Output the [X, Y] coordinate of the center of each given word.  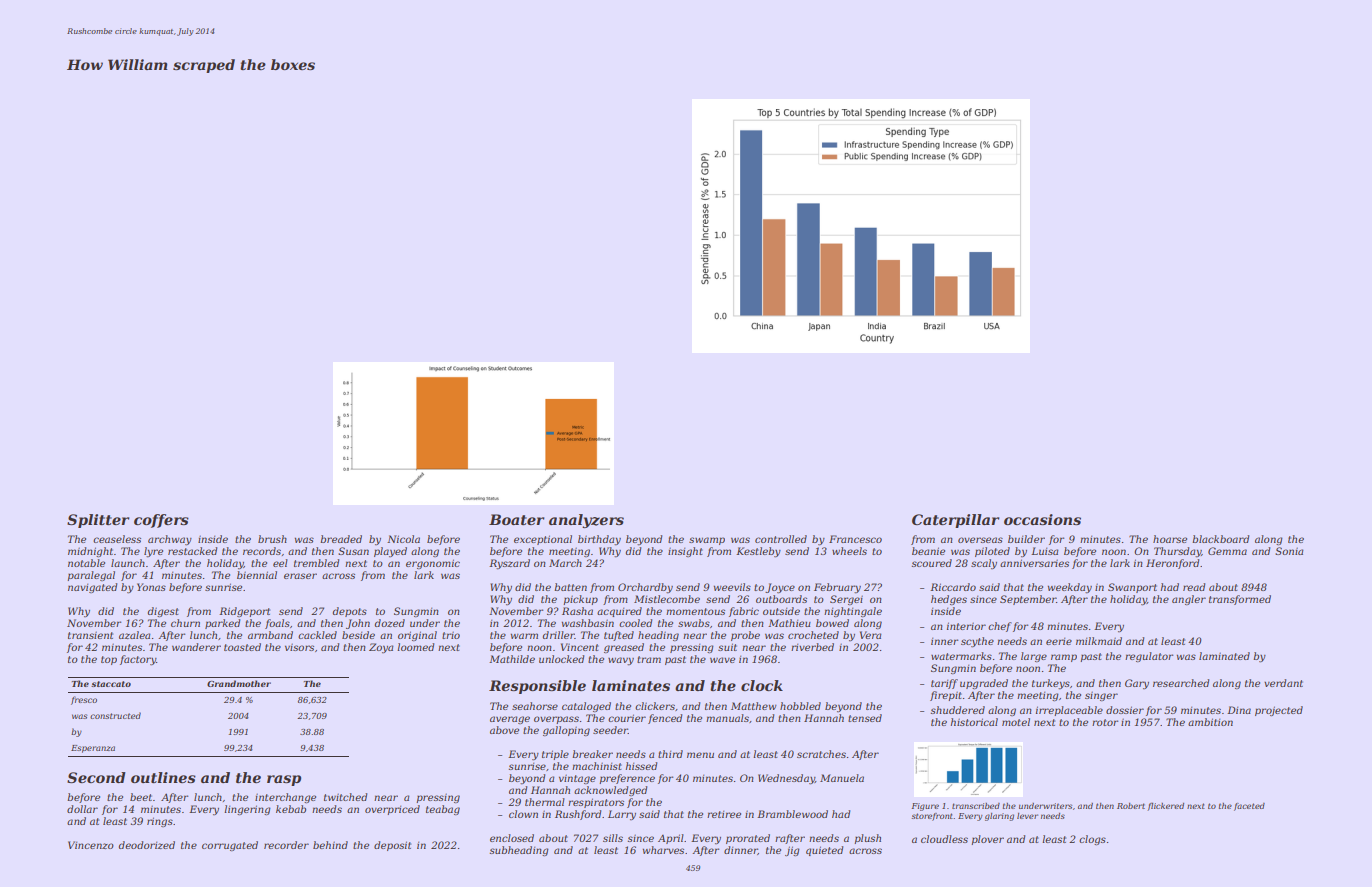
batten [570, 587]
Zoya [381, 648]
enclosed [512, 838]
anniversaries [1034, 563]
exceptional [543, 540]
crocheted [813, 635]
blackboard [1220, 539]
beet [141, 797]
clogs [1092, 840]
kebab [291, 809]
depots [350, 612]
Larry [622, 815]
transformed [1240, 600]
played [390, 552]
